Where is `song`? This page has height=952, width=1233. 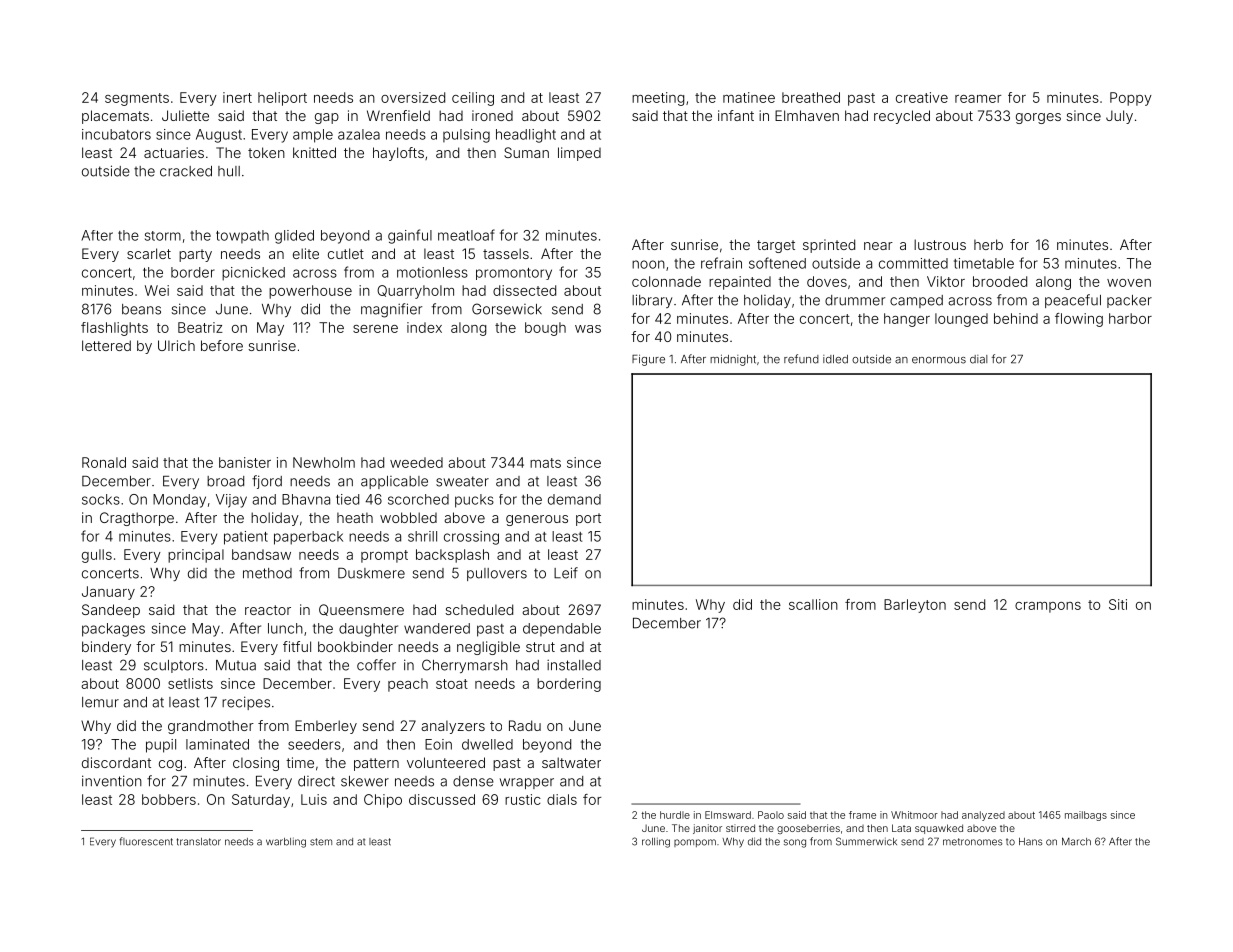 song is located at coordinates (795, 843).
